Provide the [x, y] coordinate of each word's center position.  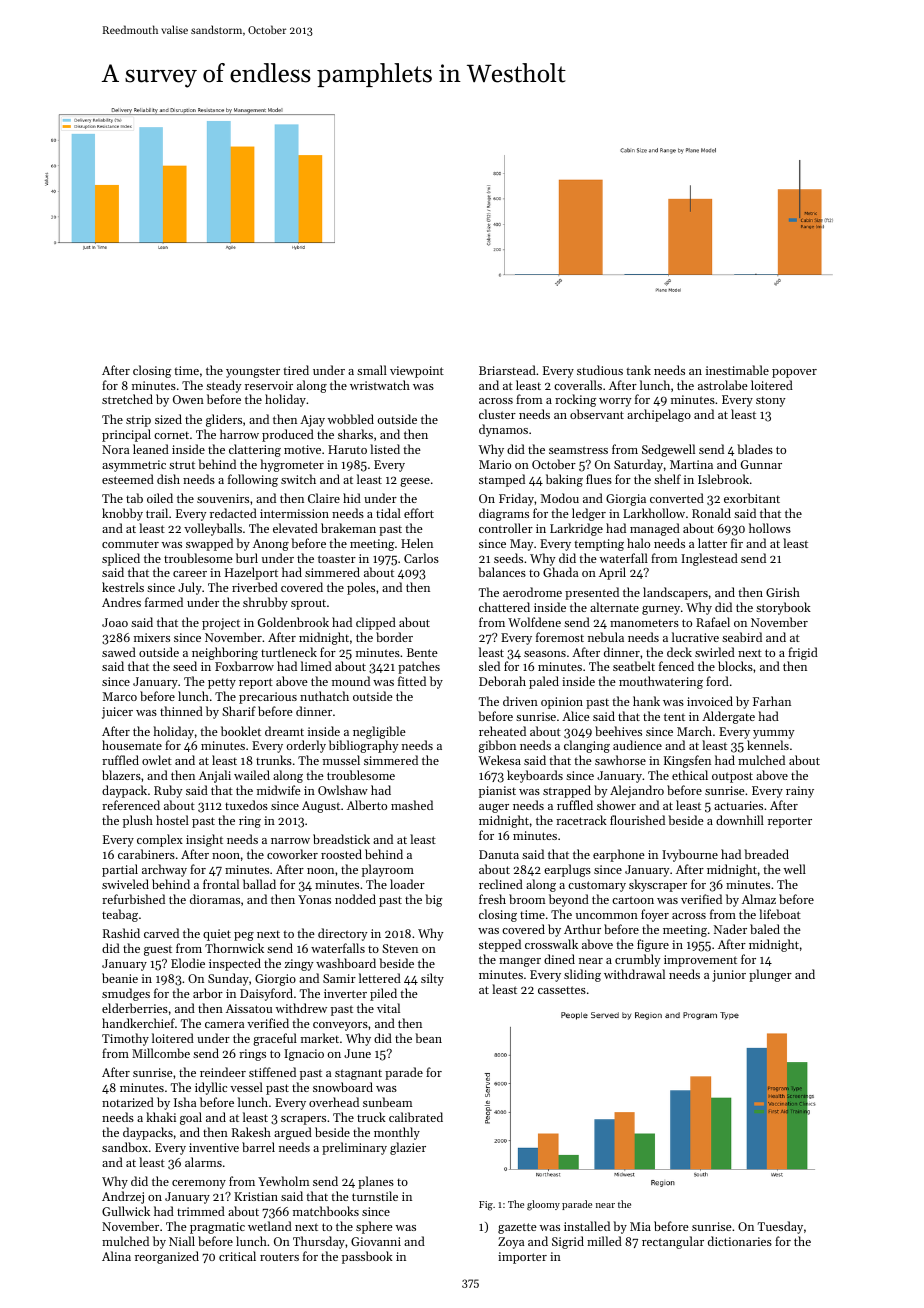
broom [527, 899]
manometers [644, 623]
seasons [545, 654]
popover [794, 373]
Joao [115, 622]
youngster [253, 372]
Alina [116, 1256]
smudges [126, 994]
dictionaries [740, 1241]
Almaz [759, 899]
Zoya [511, 1243]
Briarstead [507, 370]
